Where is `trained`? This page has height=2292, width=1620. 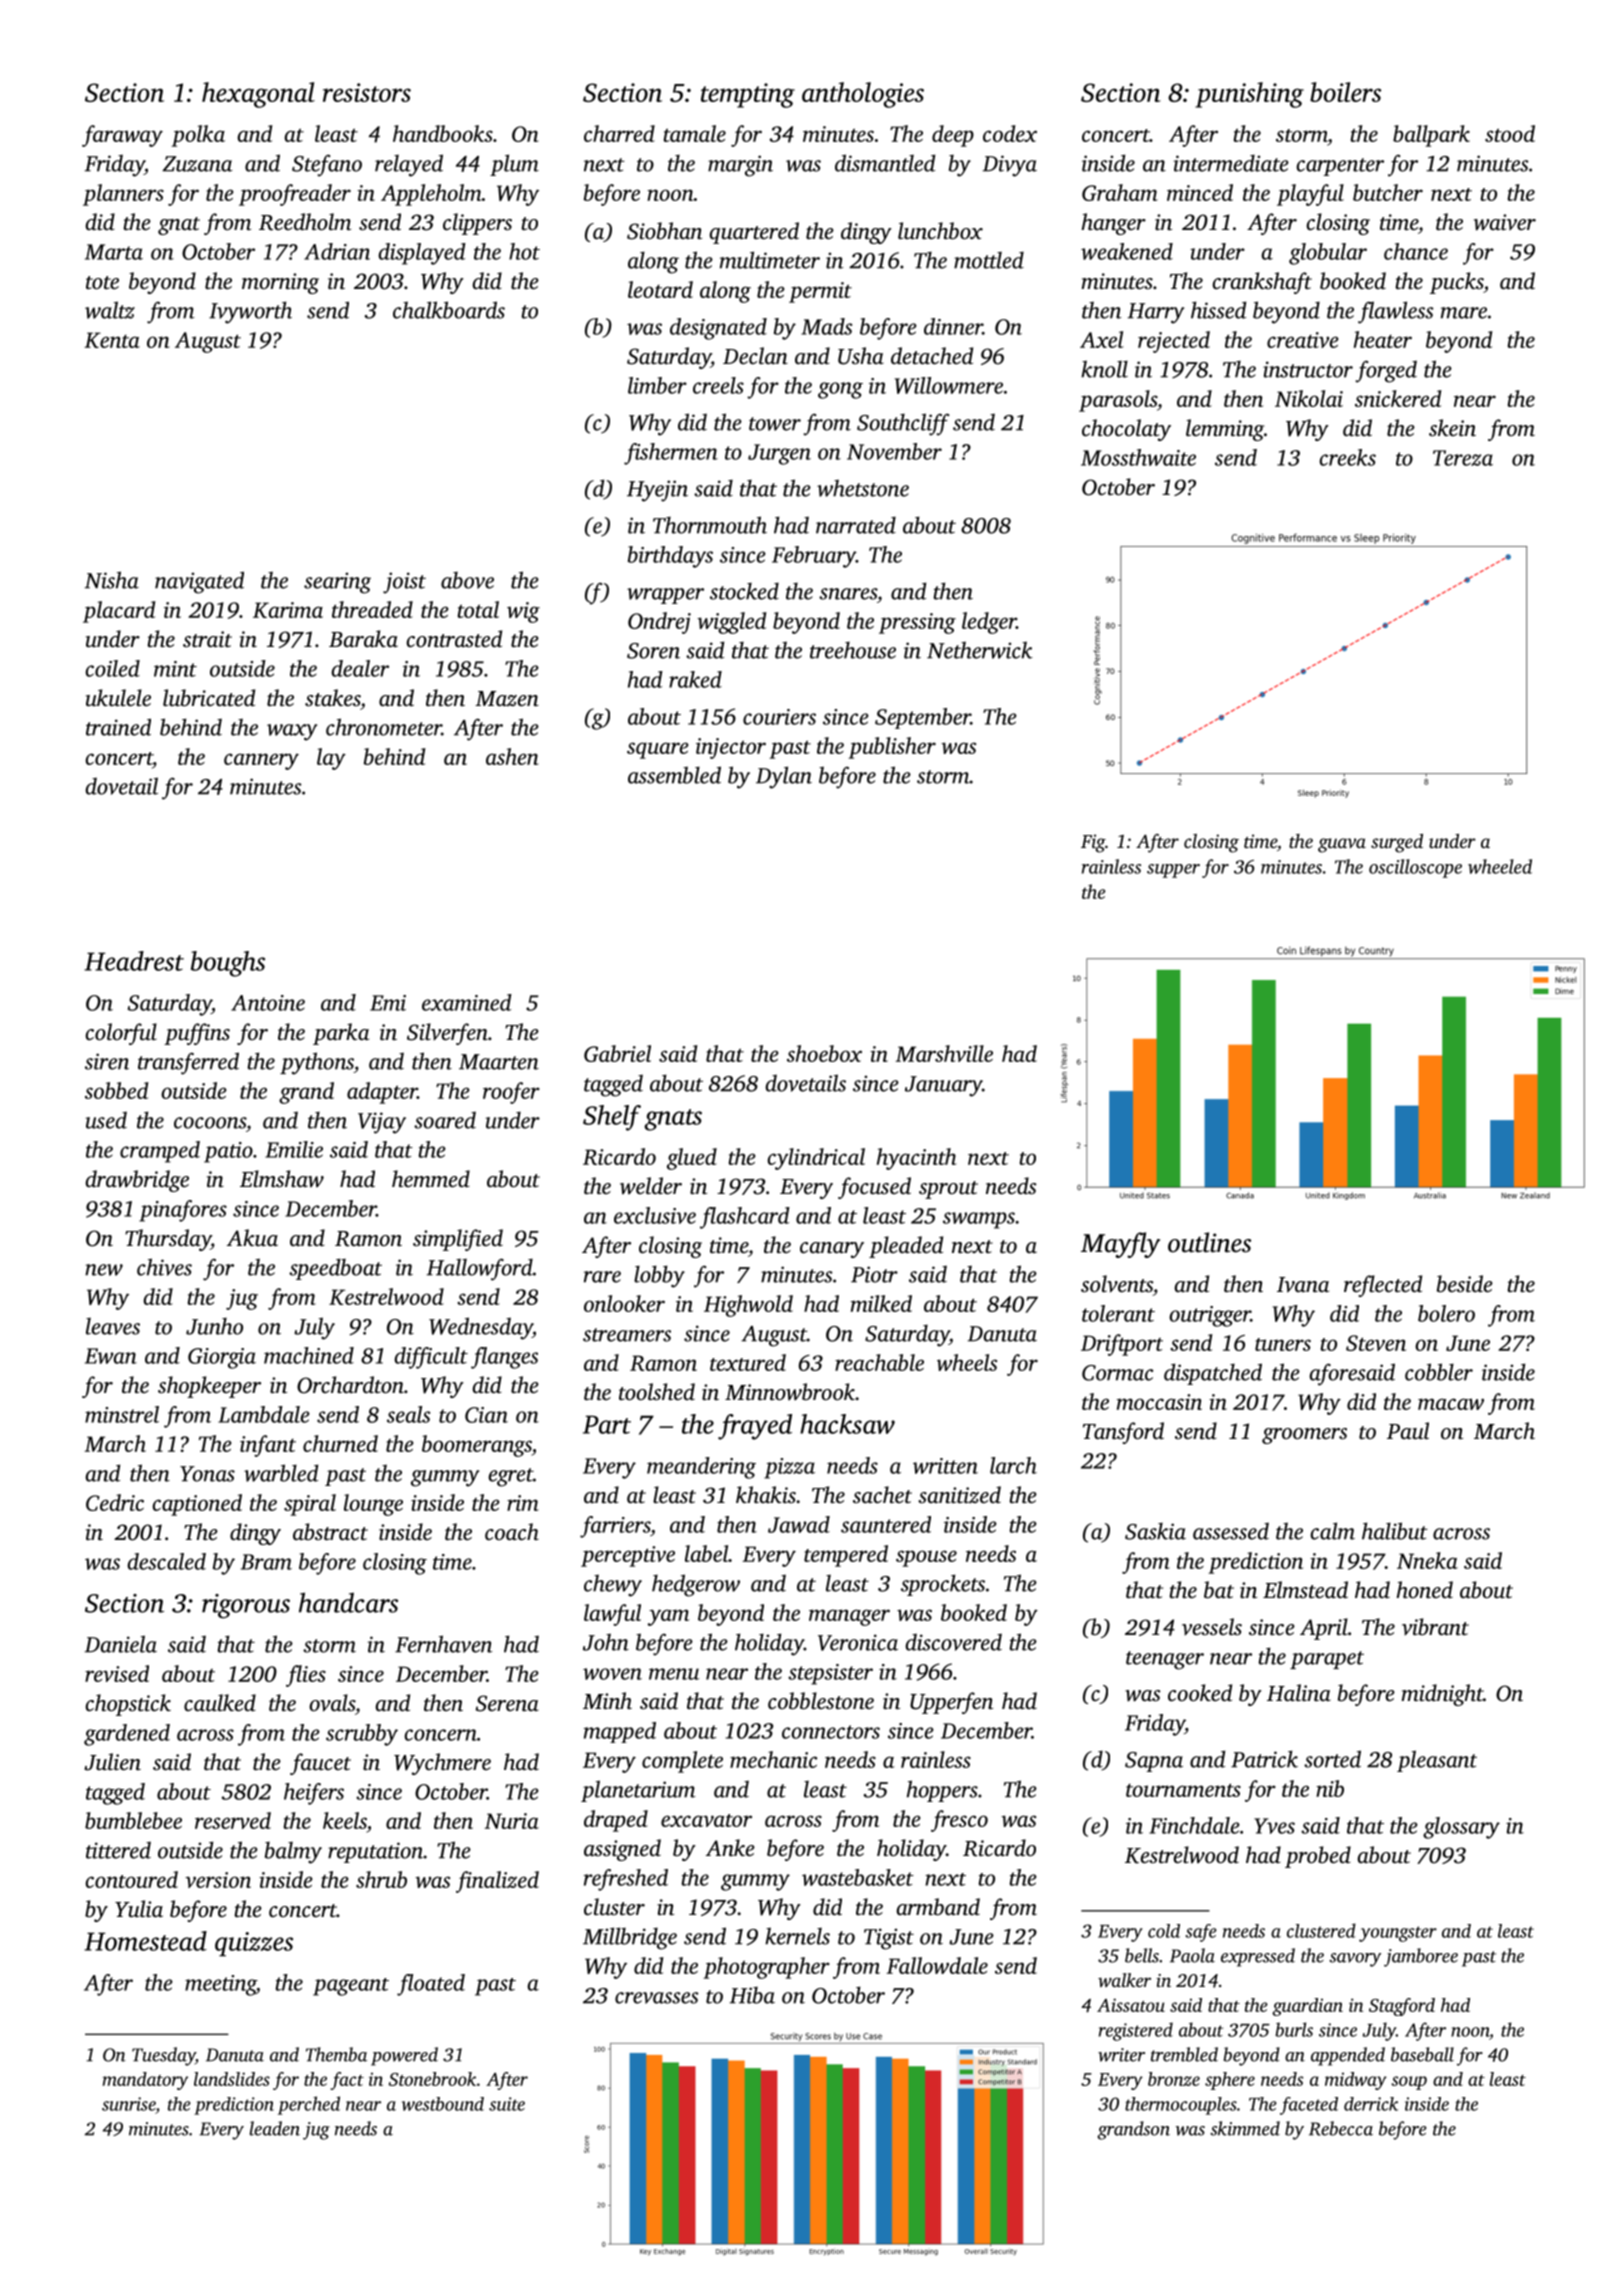 trained is located at coordinates (118, 727).
